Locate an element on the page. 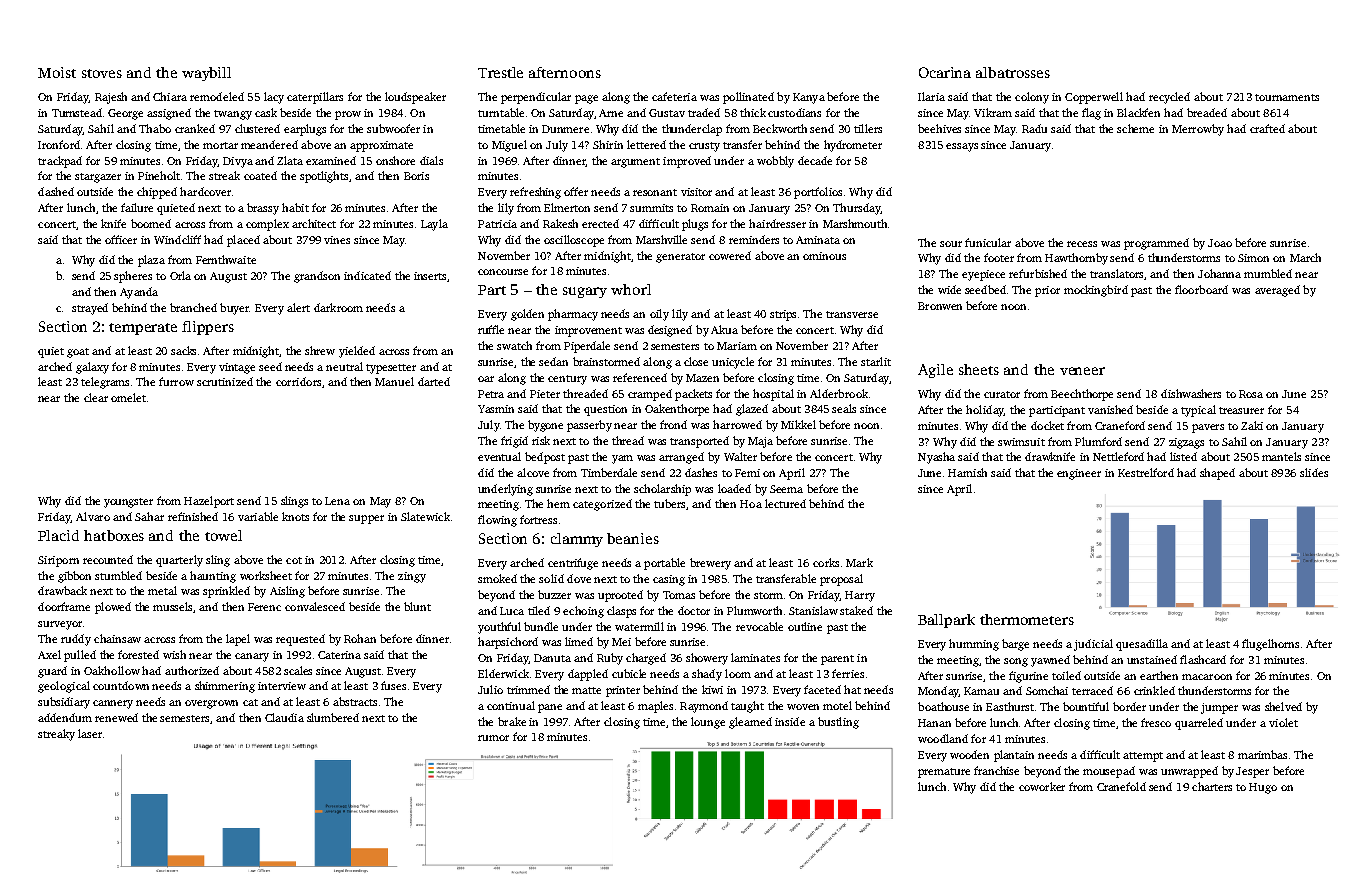 The width and height of the document is (1372, 887). spheres is located at coordinates (133, 277).
